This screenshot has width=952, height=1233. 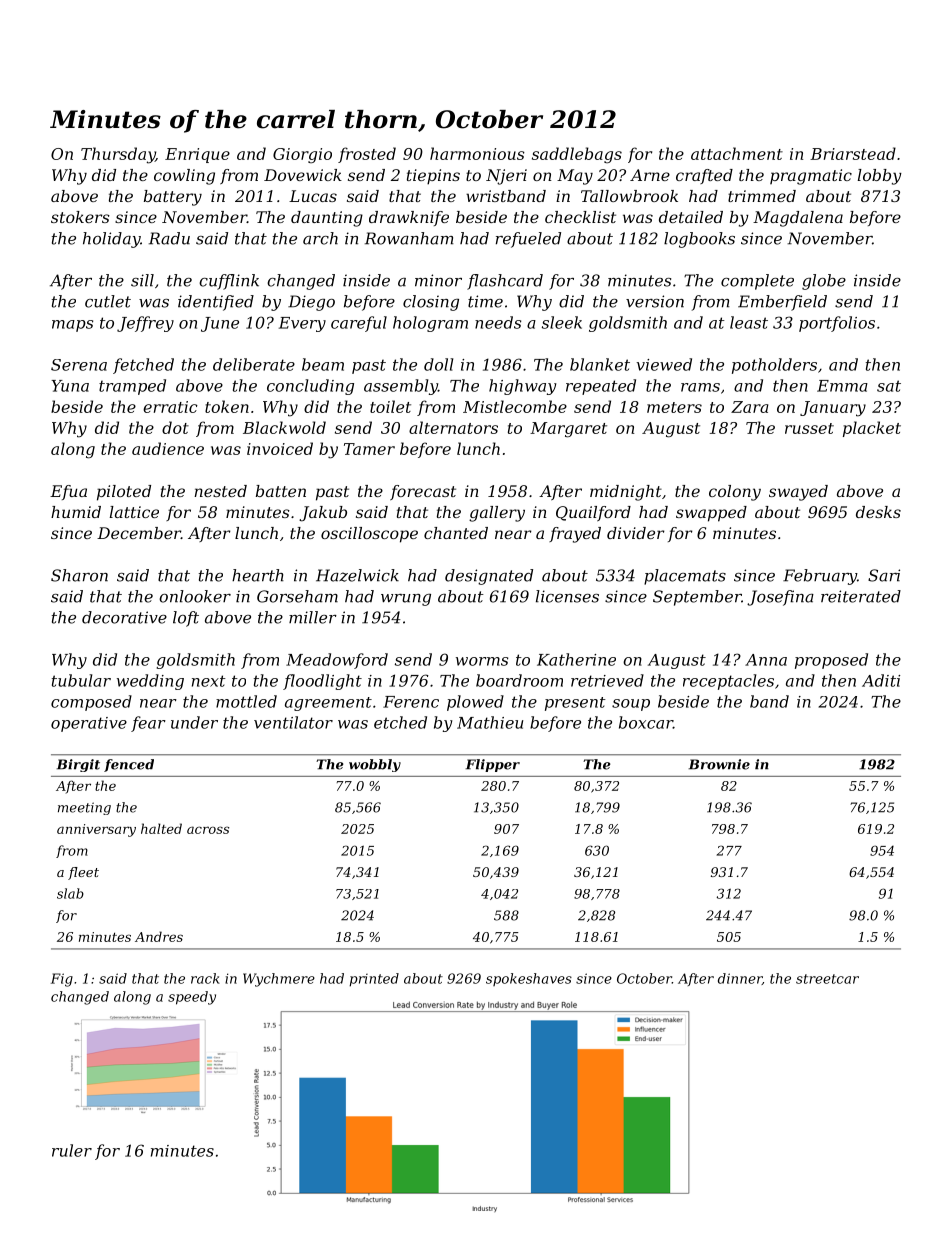 What do you see at coordinates (580, 217) in the screenshot?
I see `checklist` at bounding box center [580, 217].
